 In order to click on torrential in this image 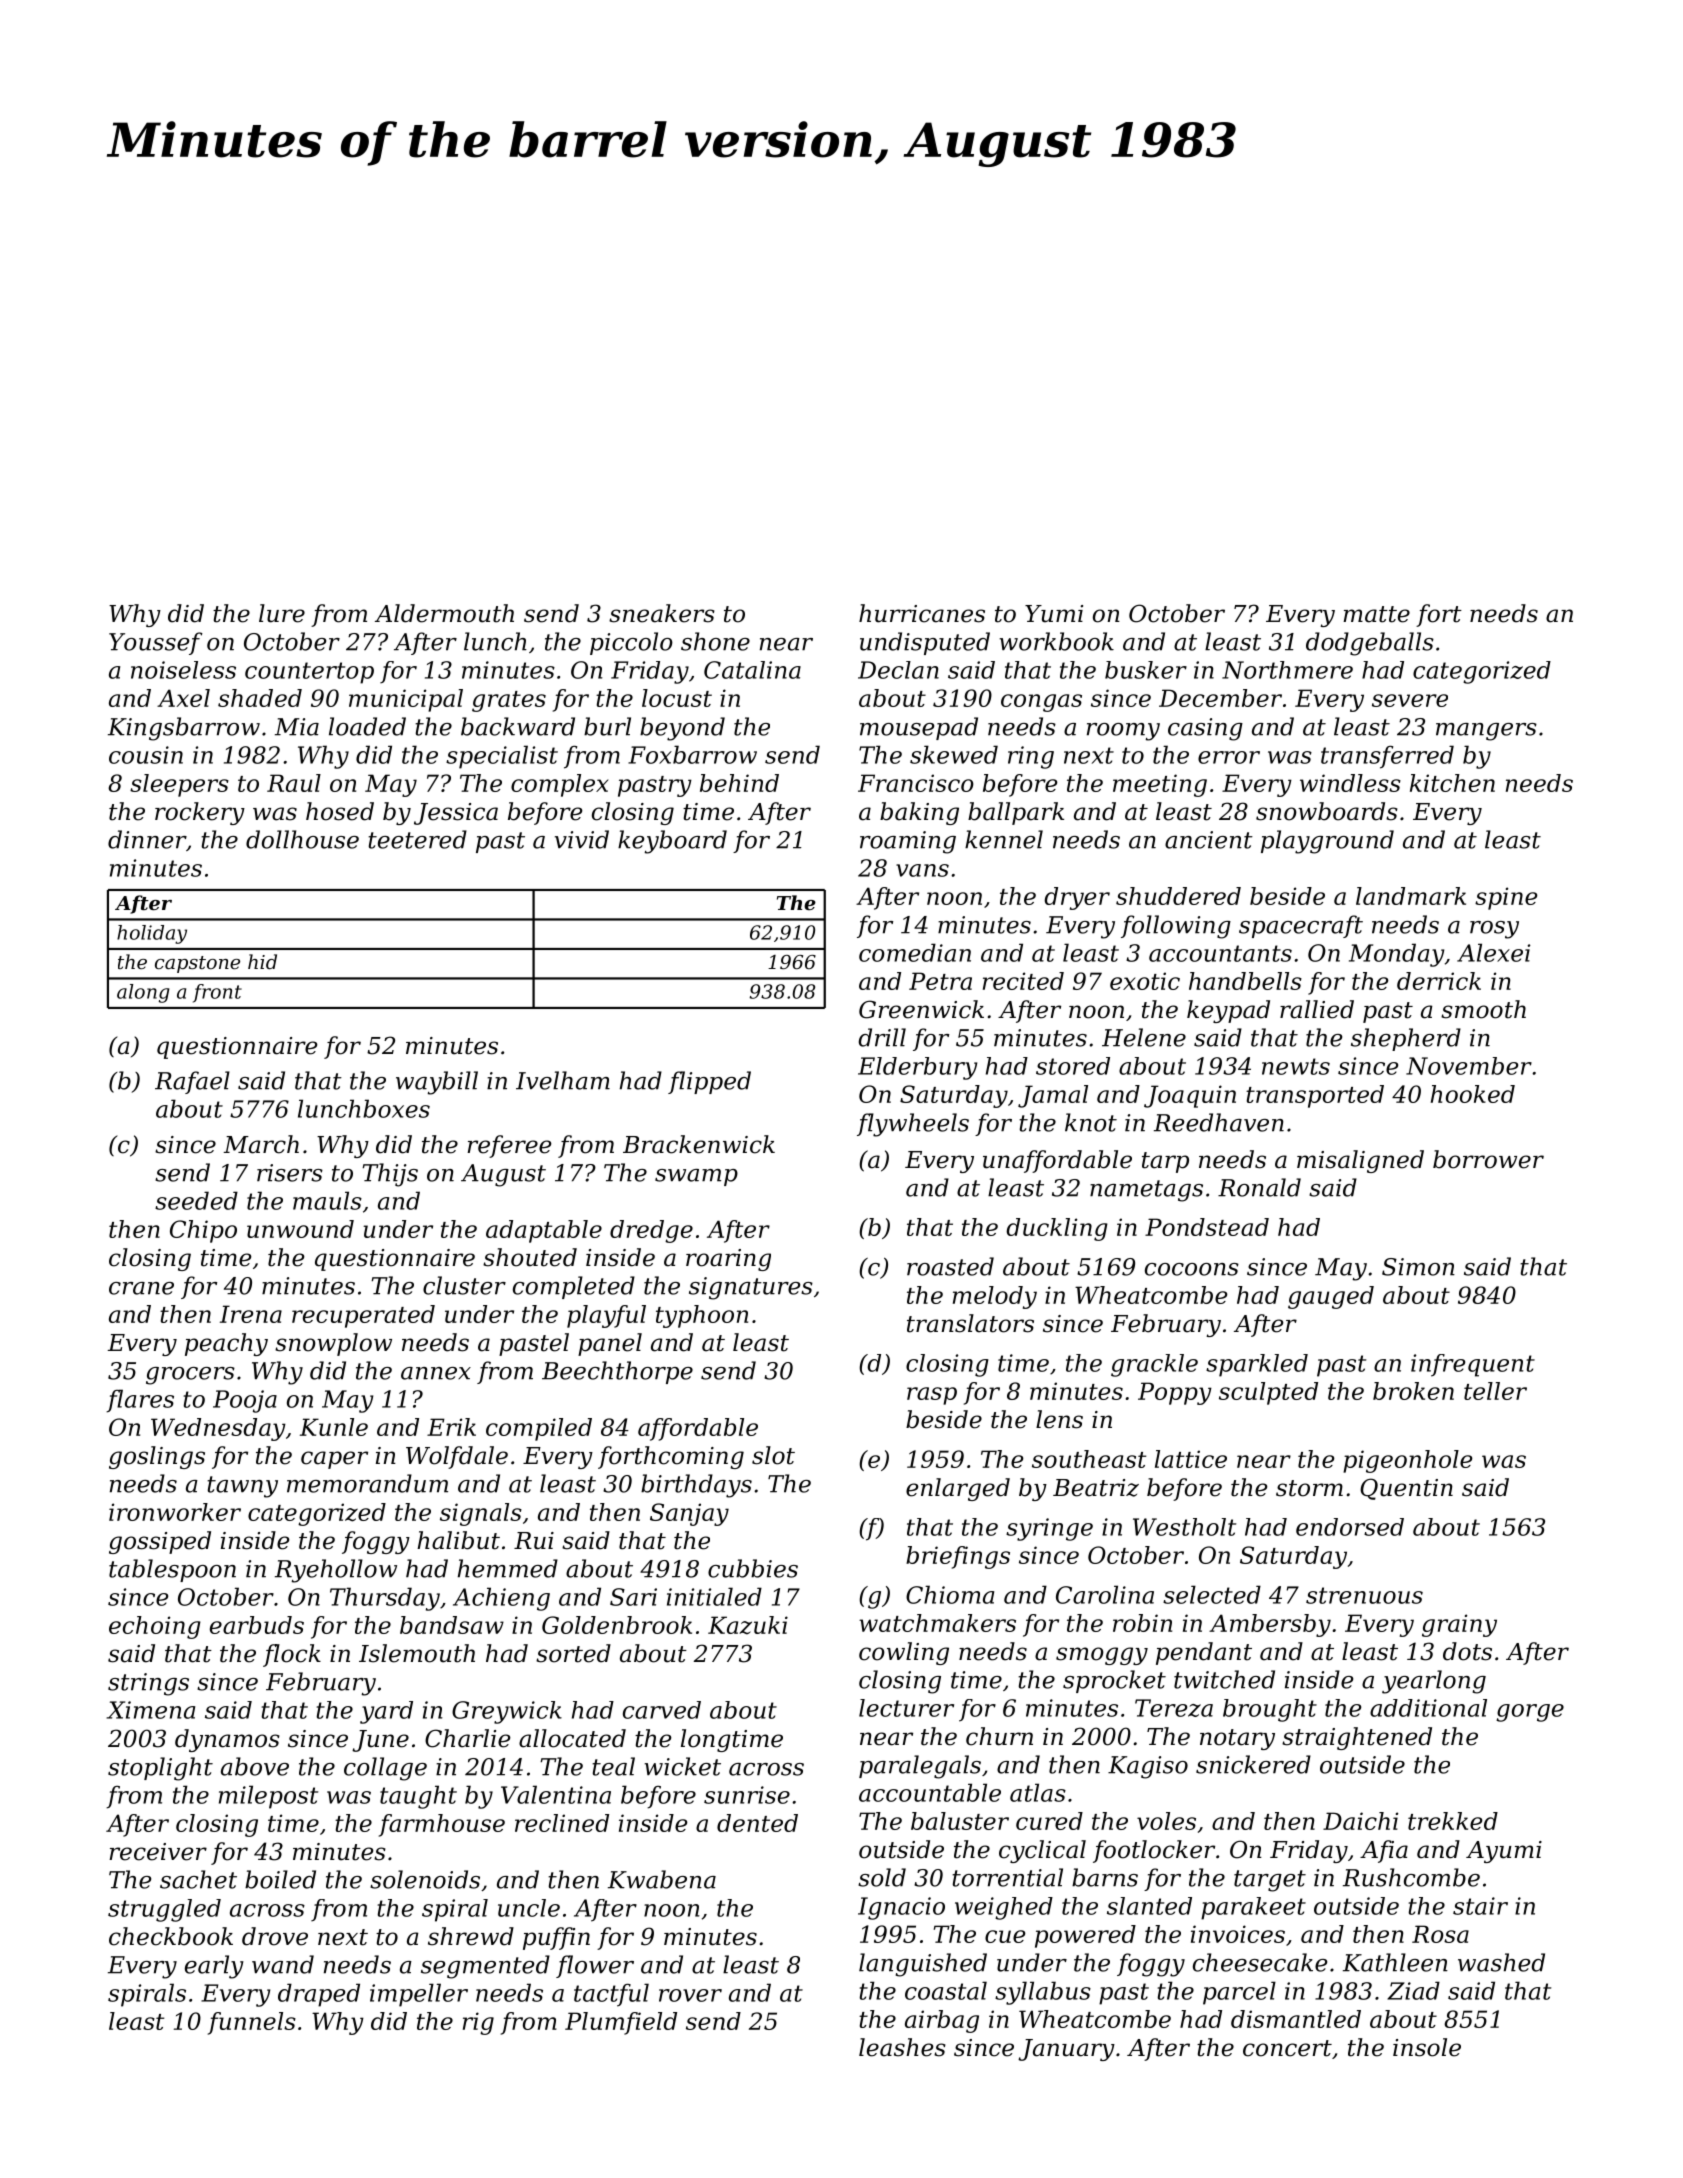, I will do `click(1007, 1877)`.
